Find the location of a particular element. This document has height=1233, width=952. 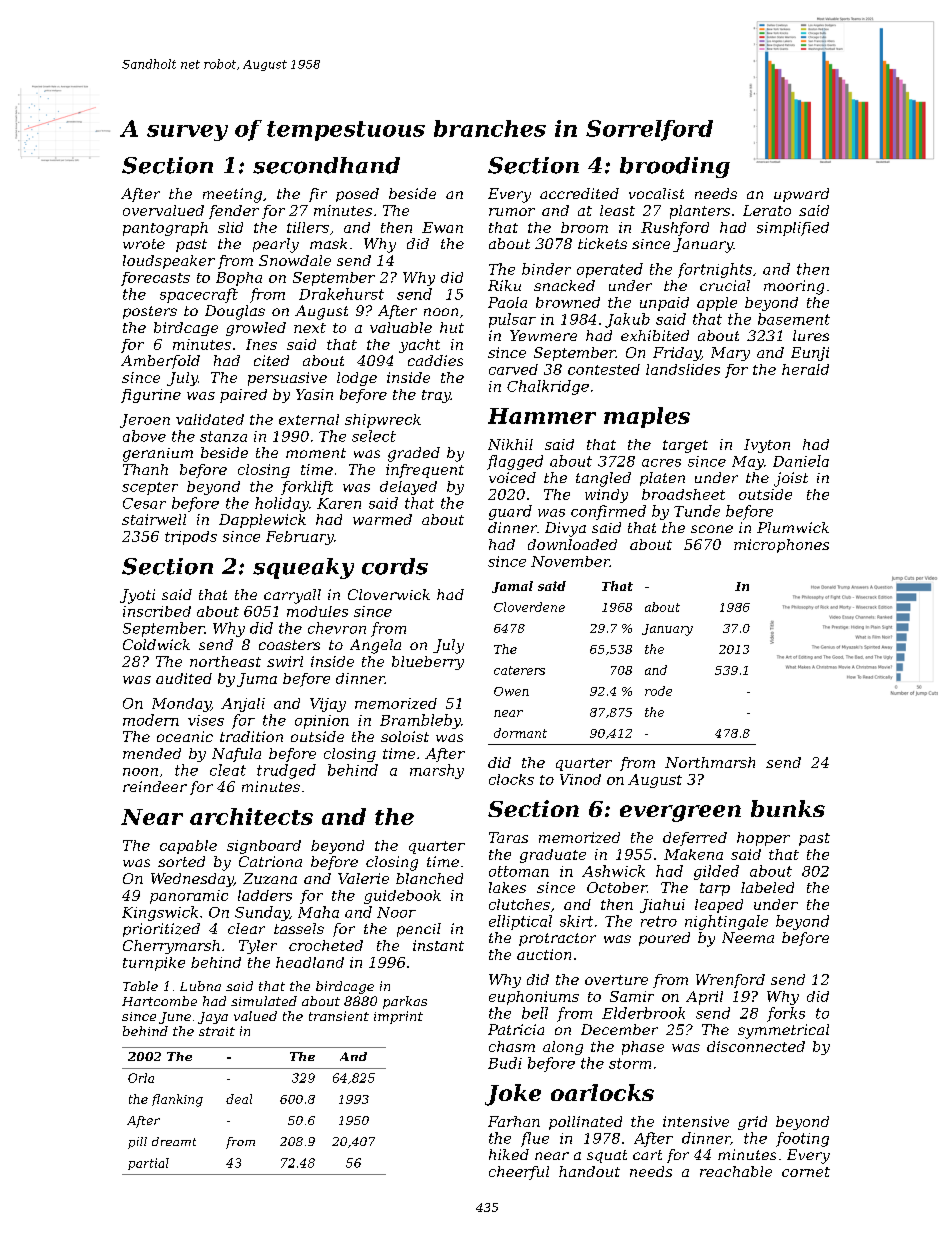

parkas is located at coordinates (405, 1002).
